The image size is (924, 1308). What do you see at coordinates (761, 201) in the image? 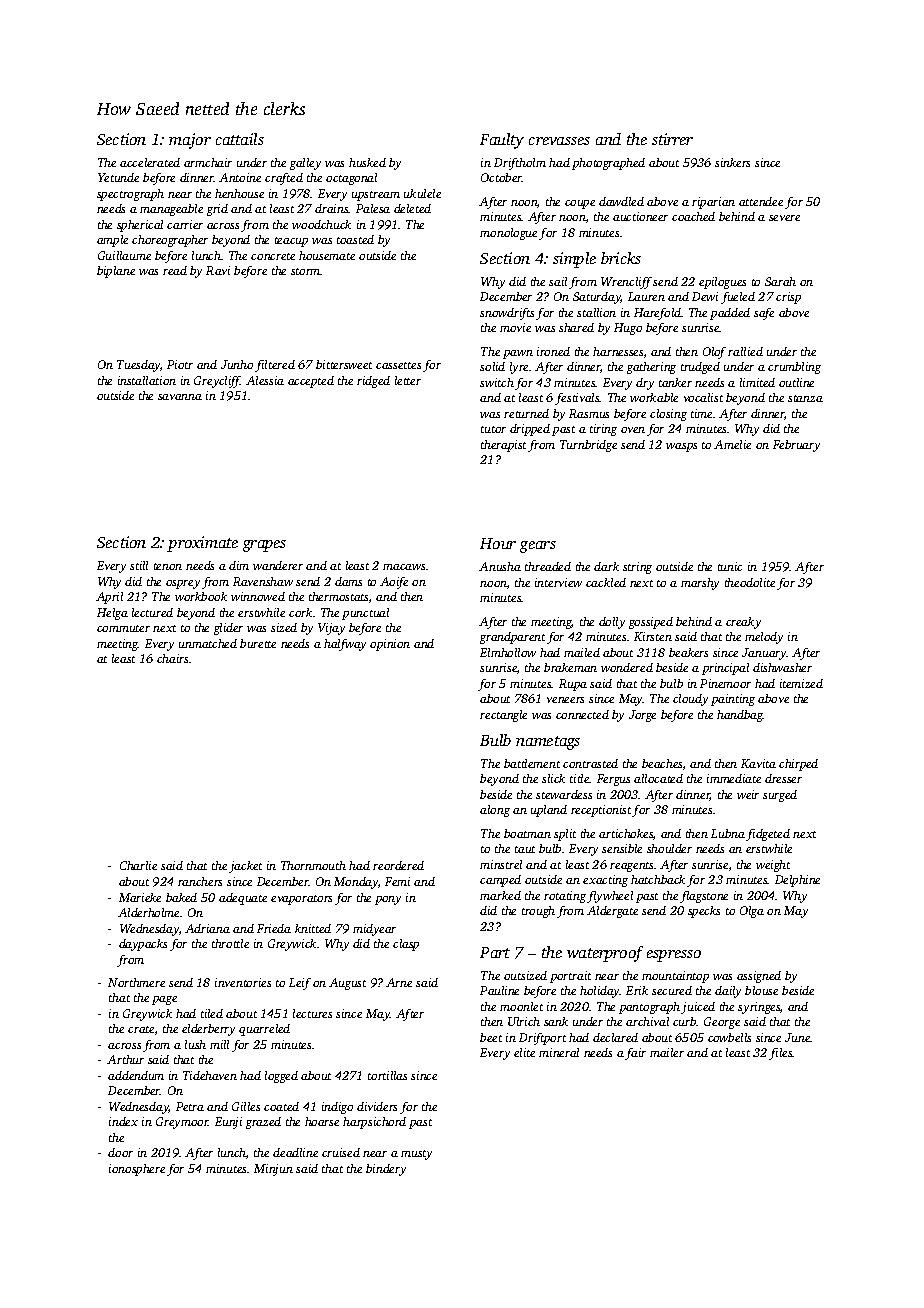
I see `attendee` at bounding box center [761, 201].
